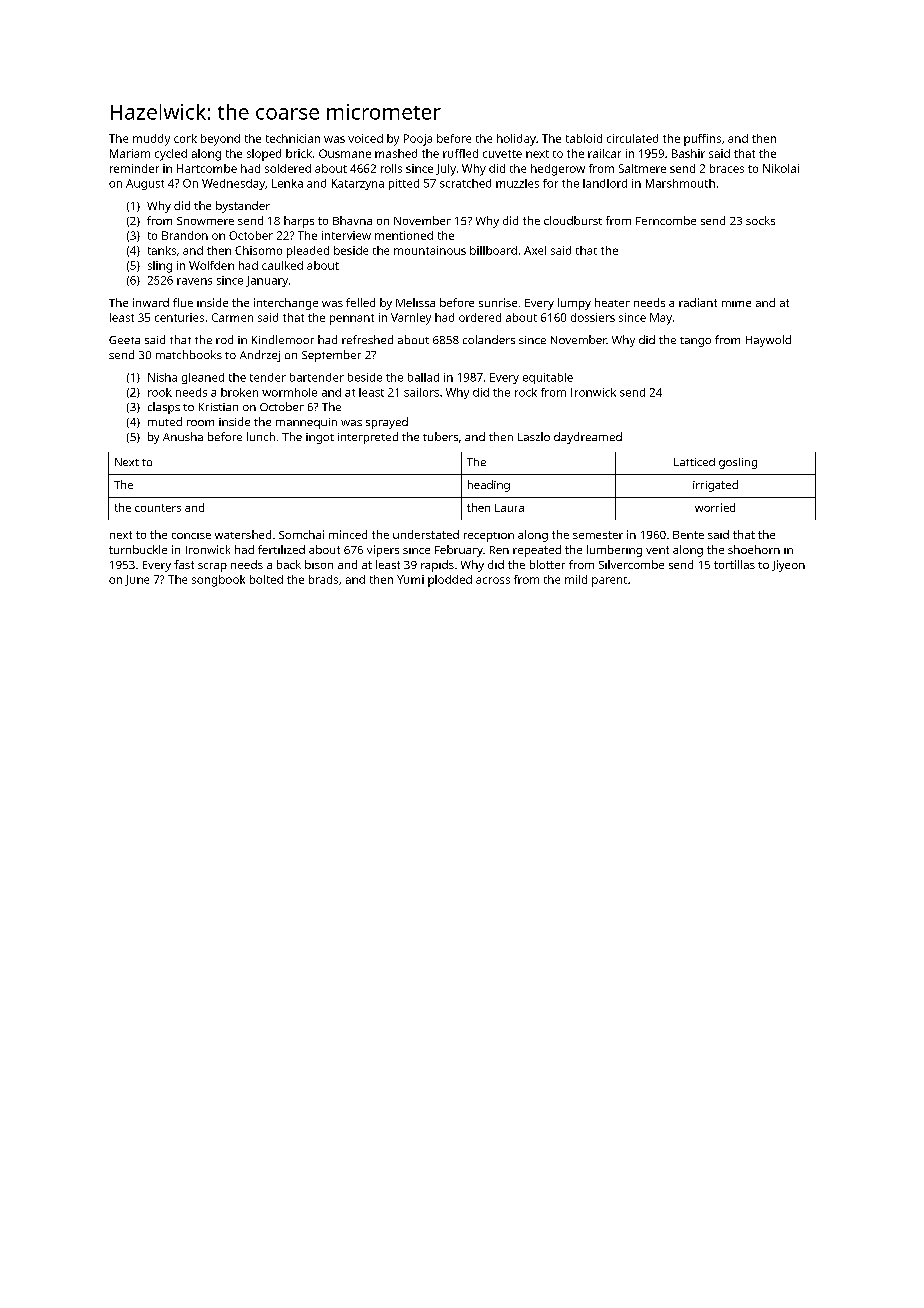  Describe the element at coordinates (264, 155) in the screenshot. I see `sloped` at that location.
